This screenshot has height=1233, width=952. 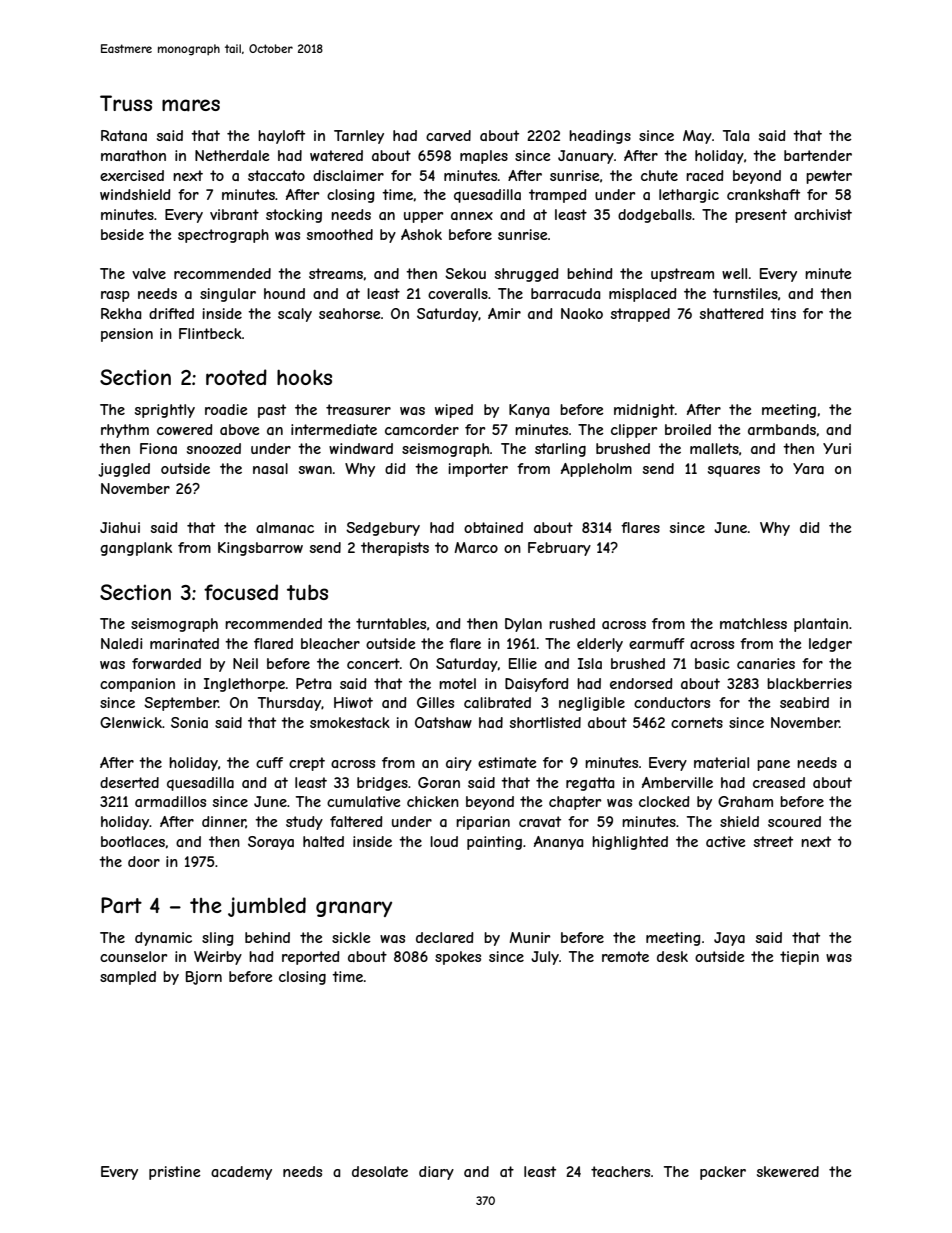 What do you see at coordinates (640, 315) in the screenshot?
I see `strapped` at bounding box center [640, 315].
